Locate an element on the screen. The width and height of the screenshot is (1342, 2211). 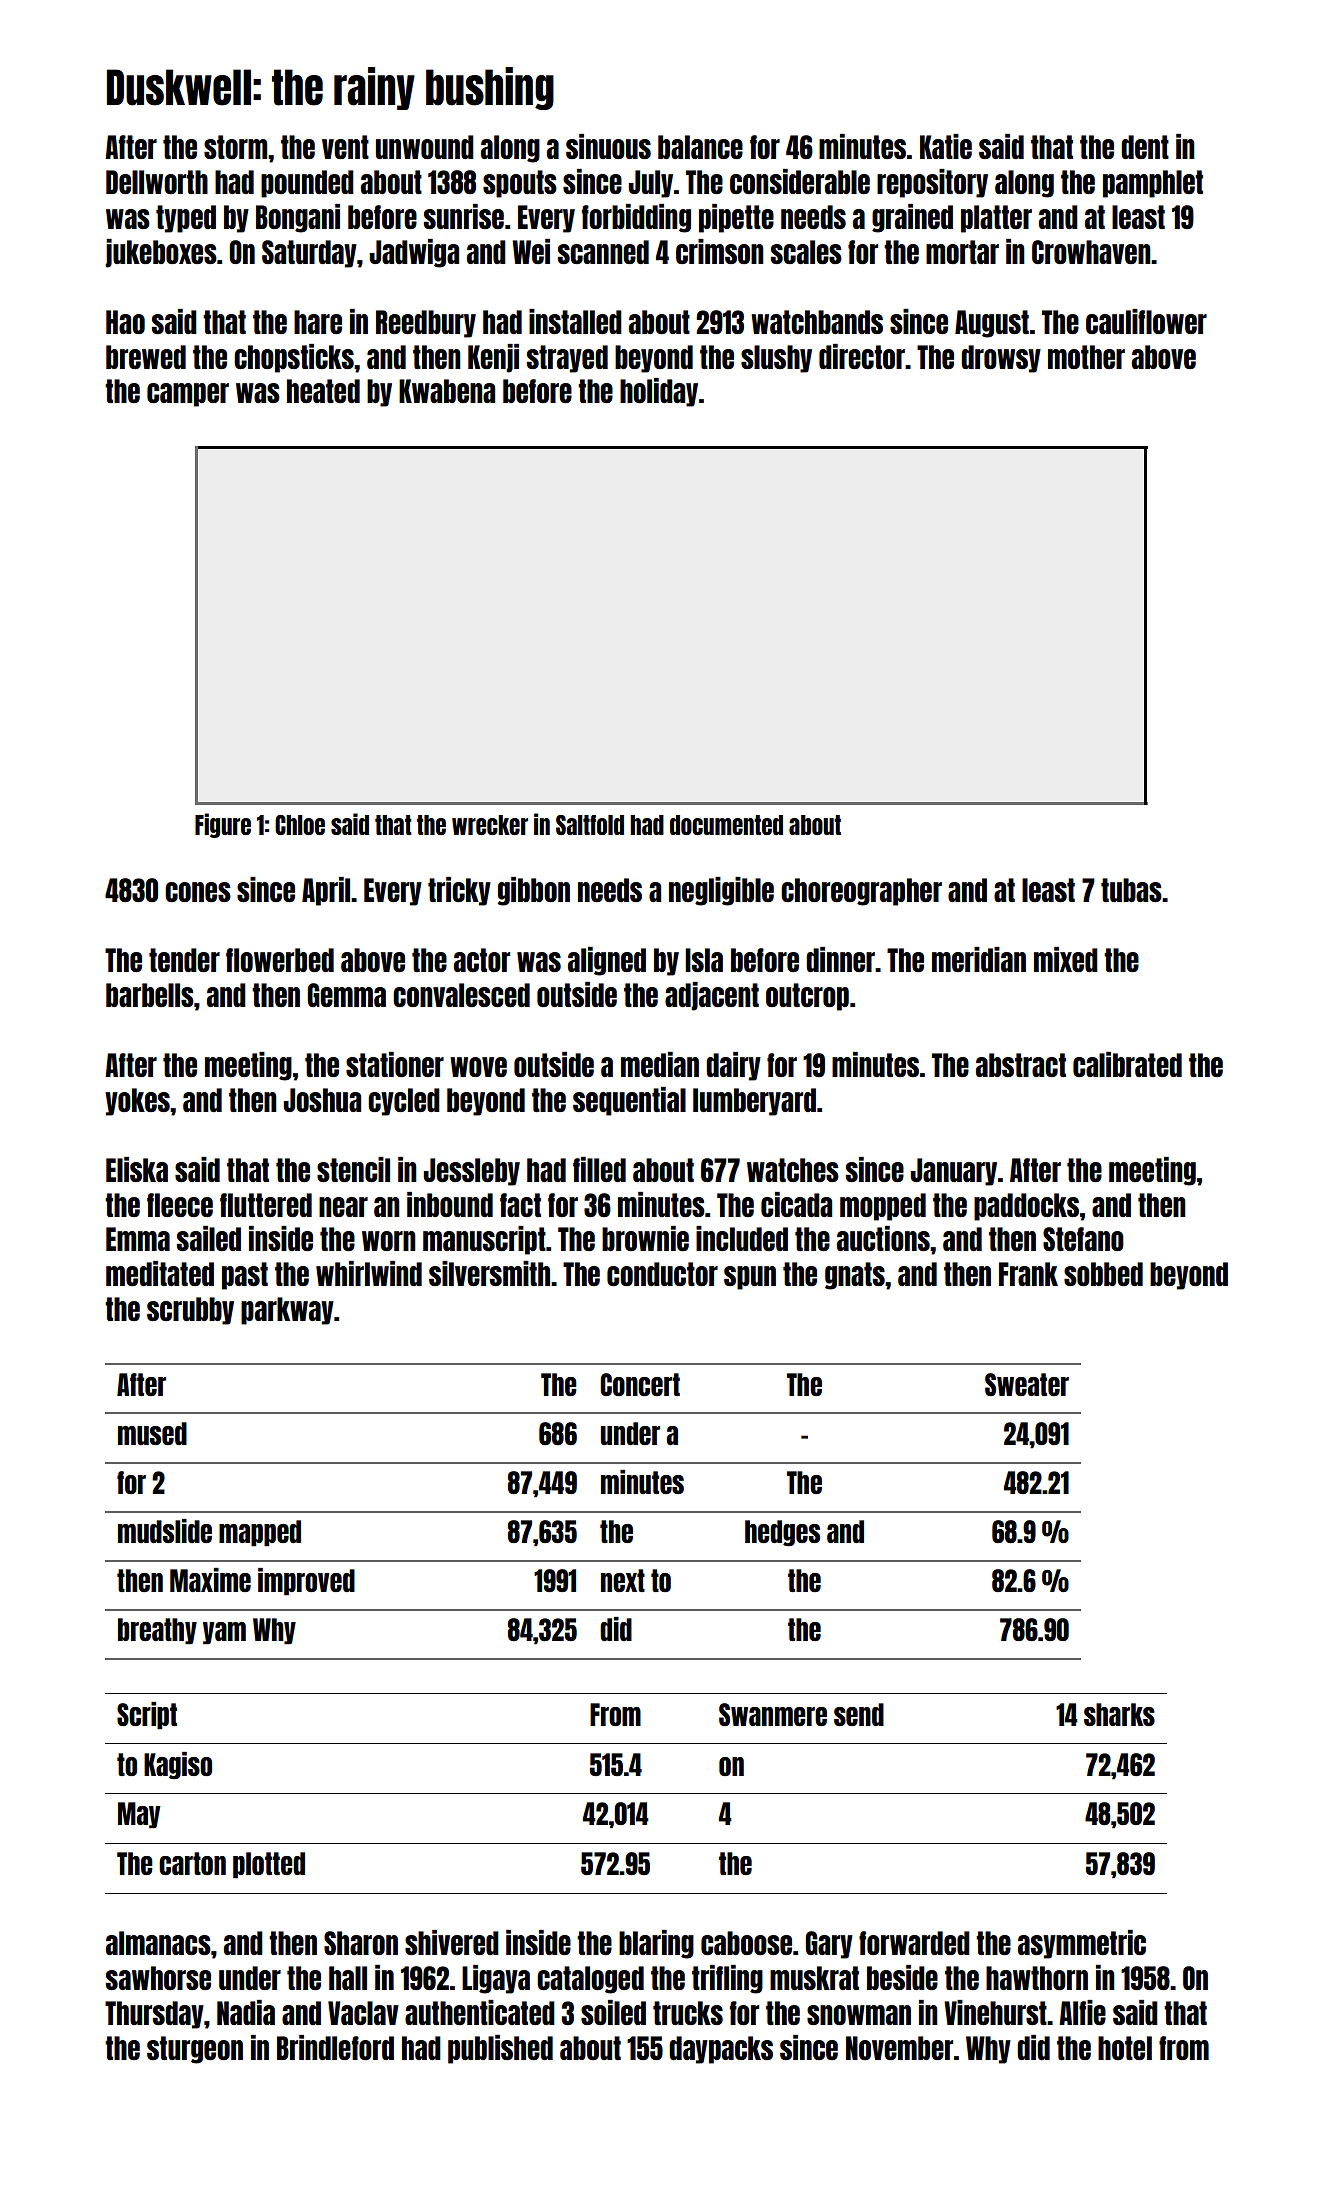
abstract is located at coordinates (1021, 1065).
